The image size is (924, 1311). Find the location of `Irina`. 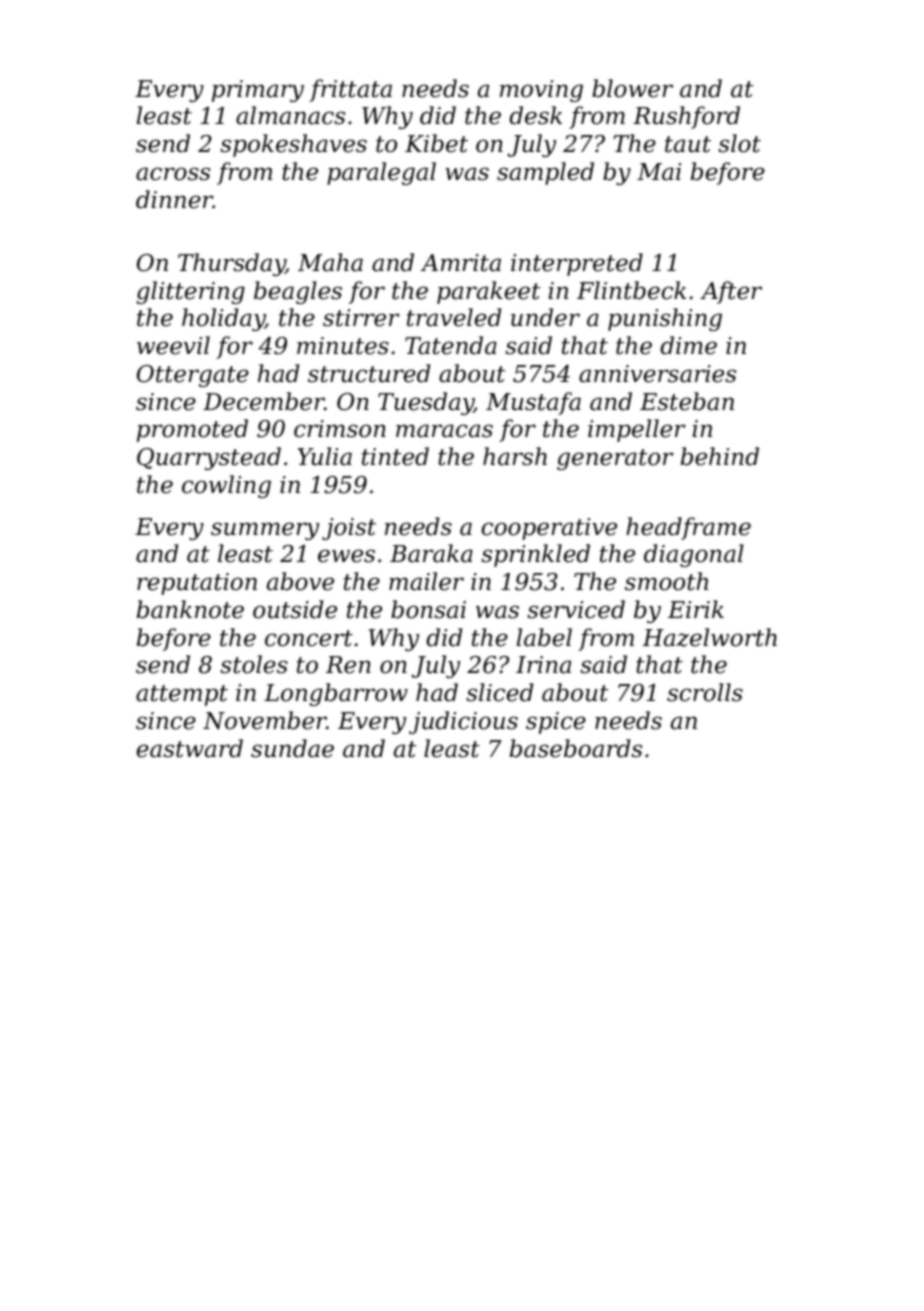

Irina is located at coordinates (543, 665).
